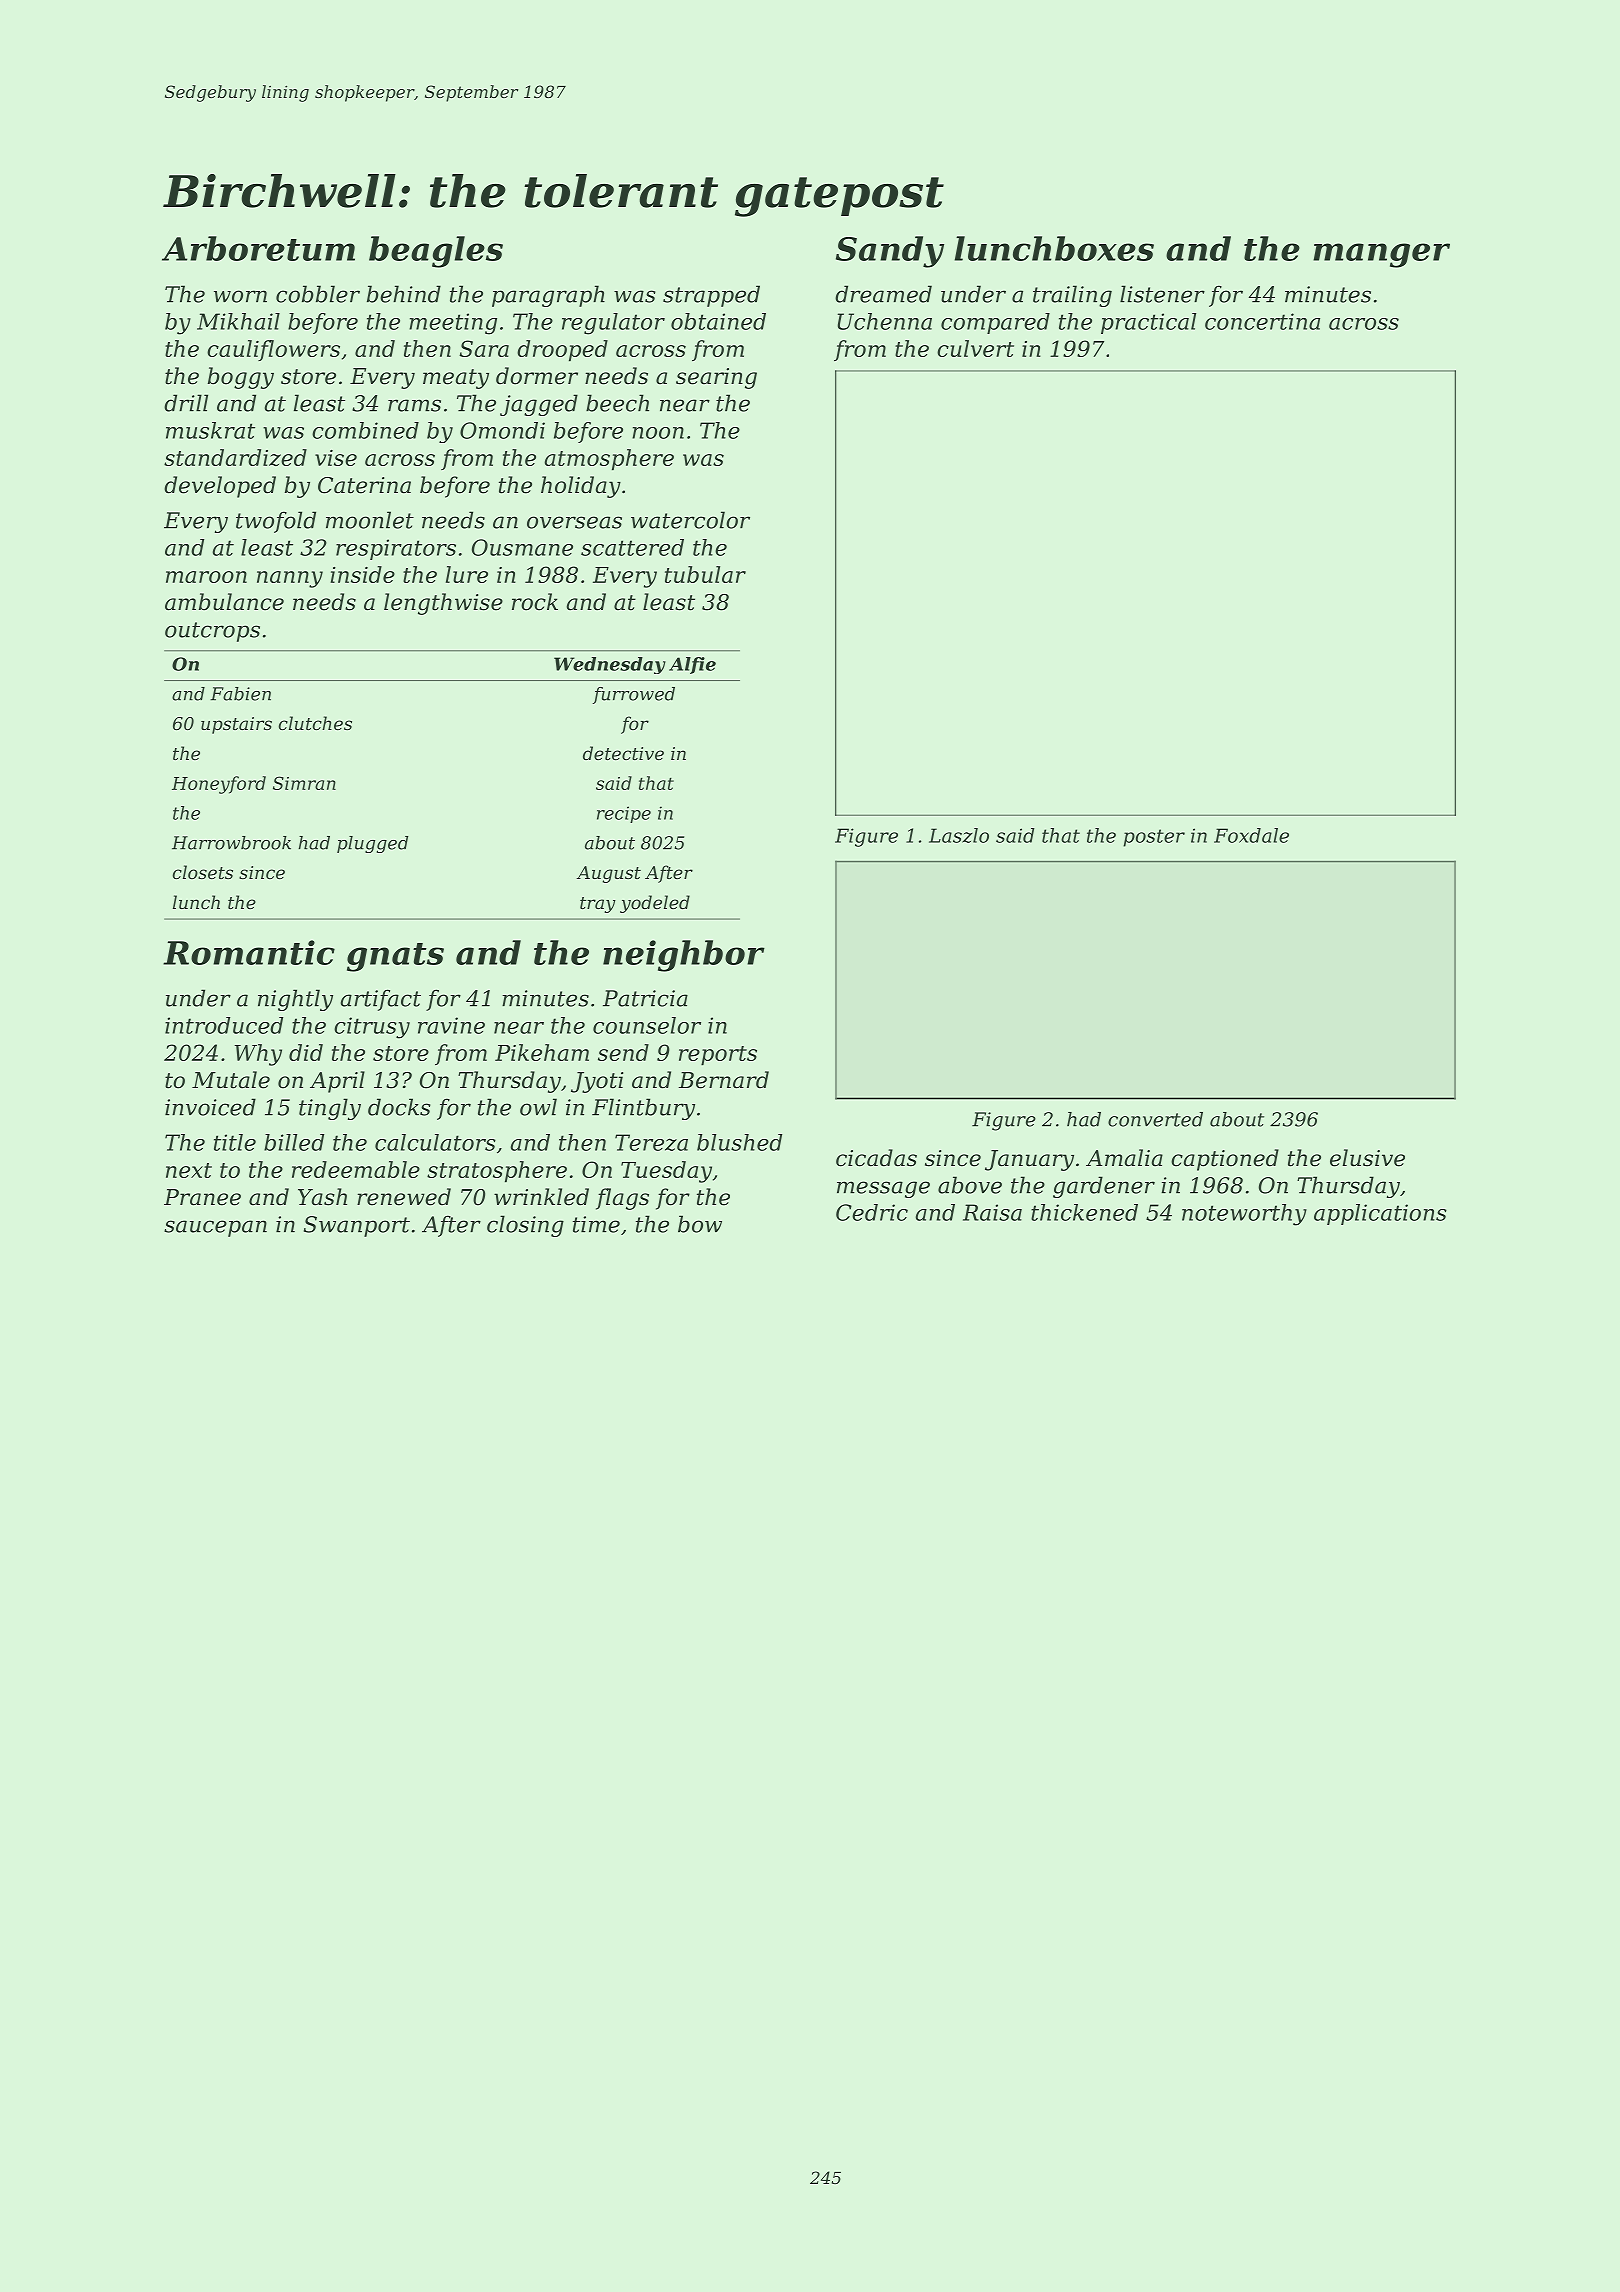  Describe the element at coordinates (1084, 1212) in the screenshot. I see `thickened` at that location.
